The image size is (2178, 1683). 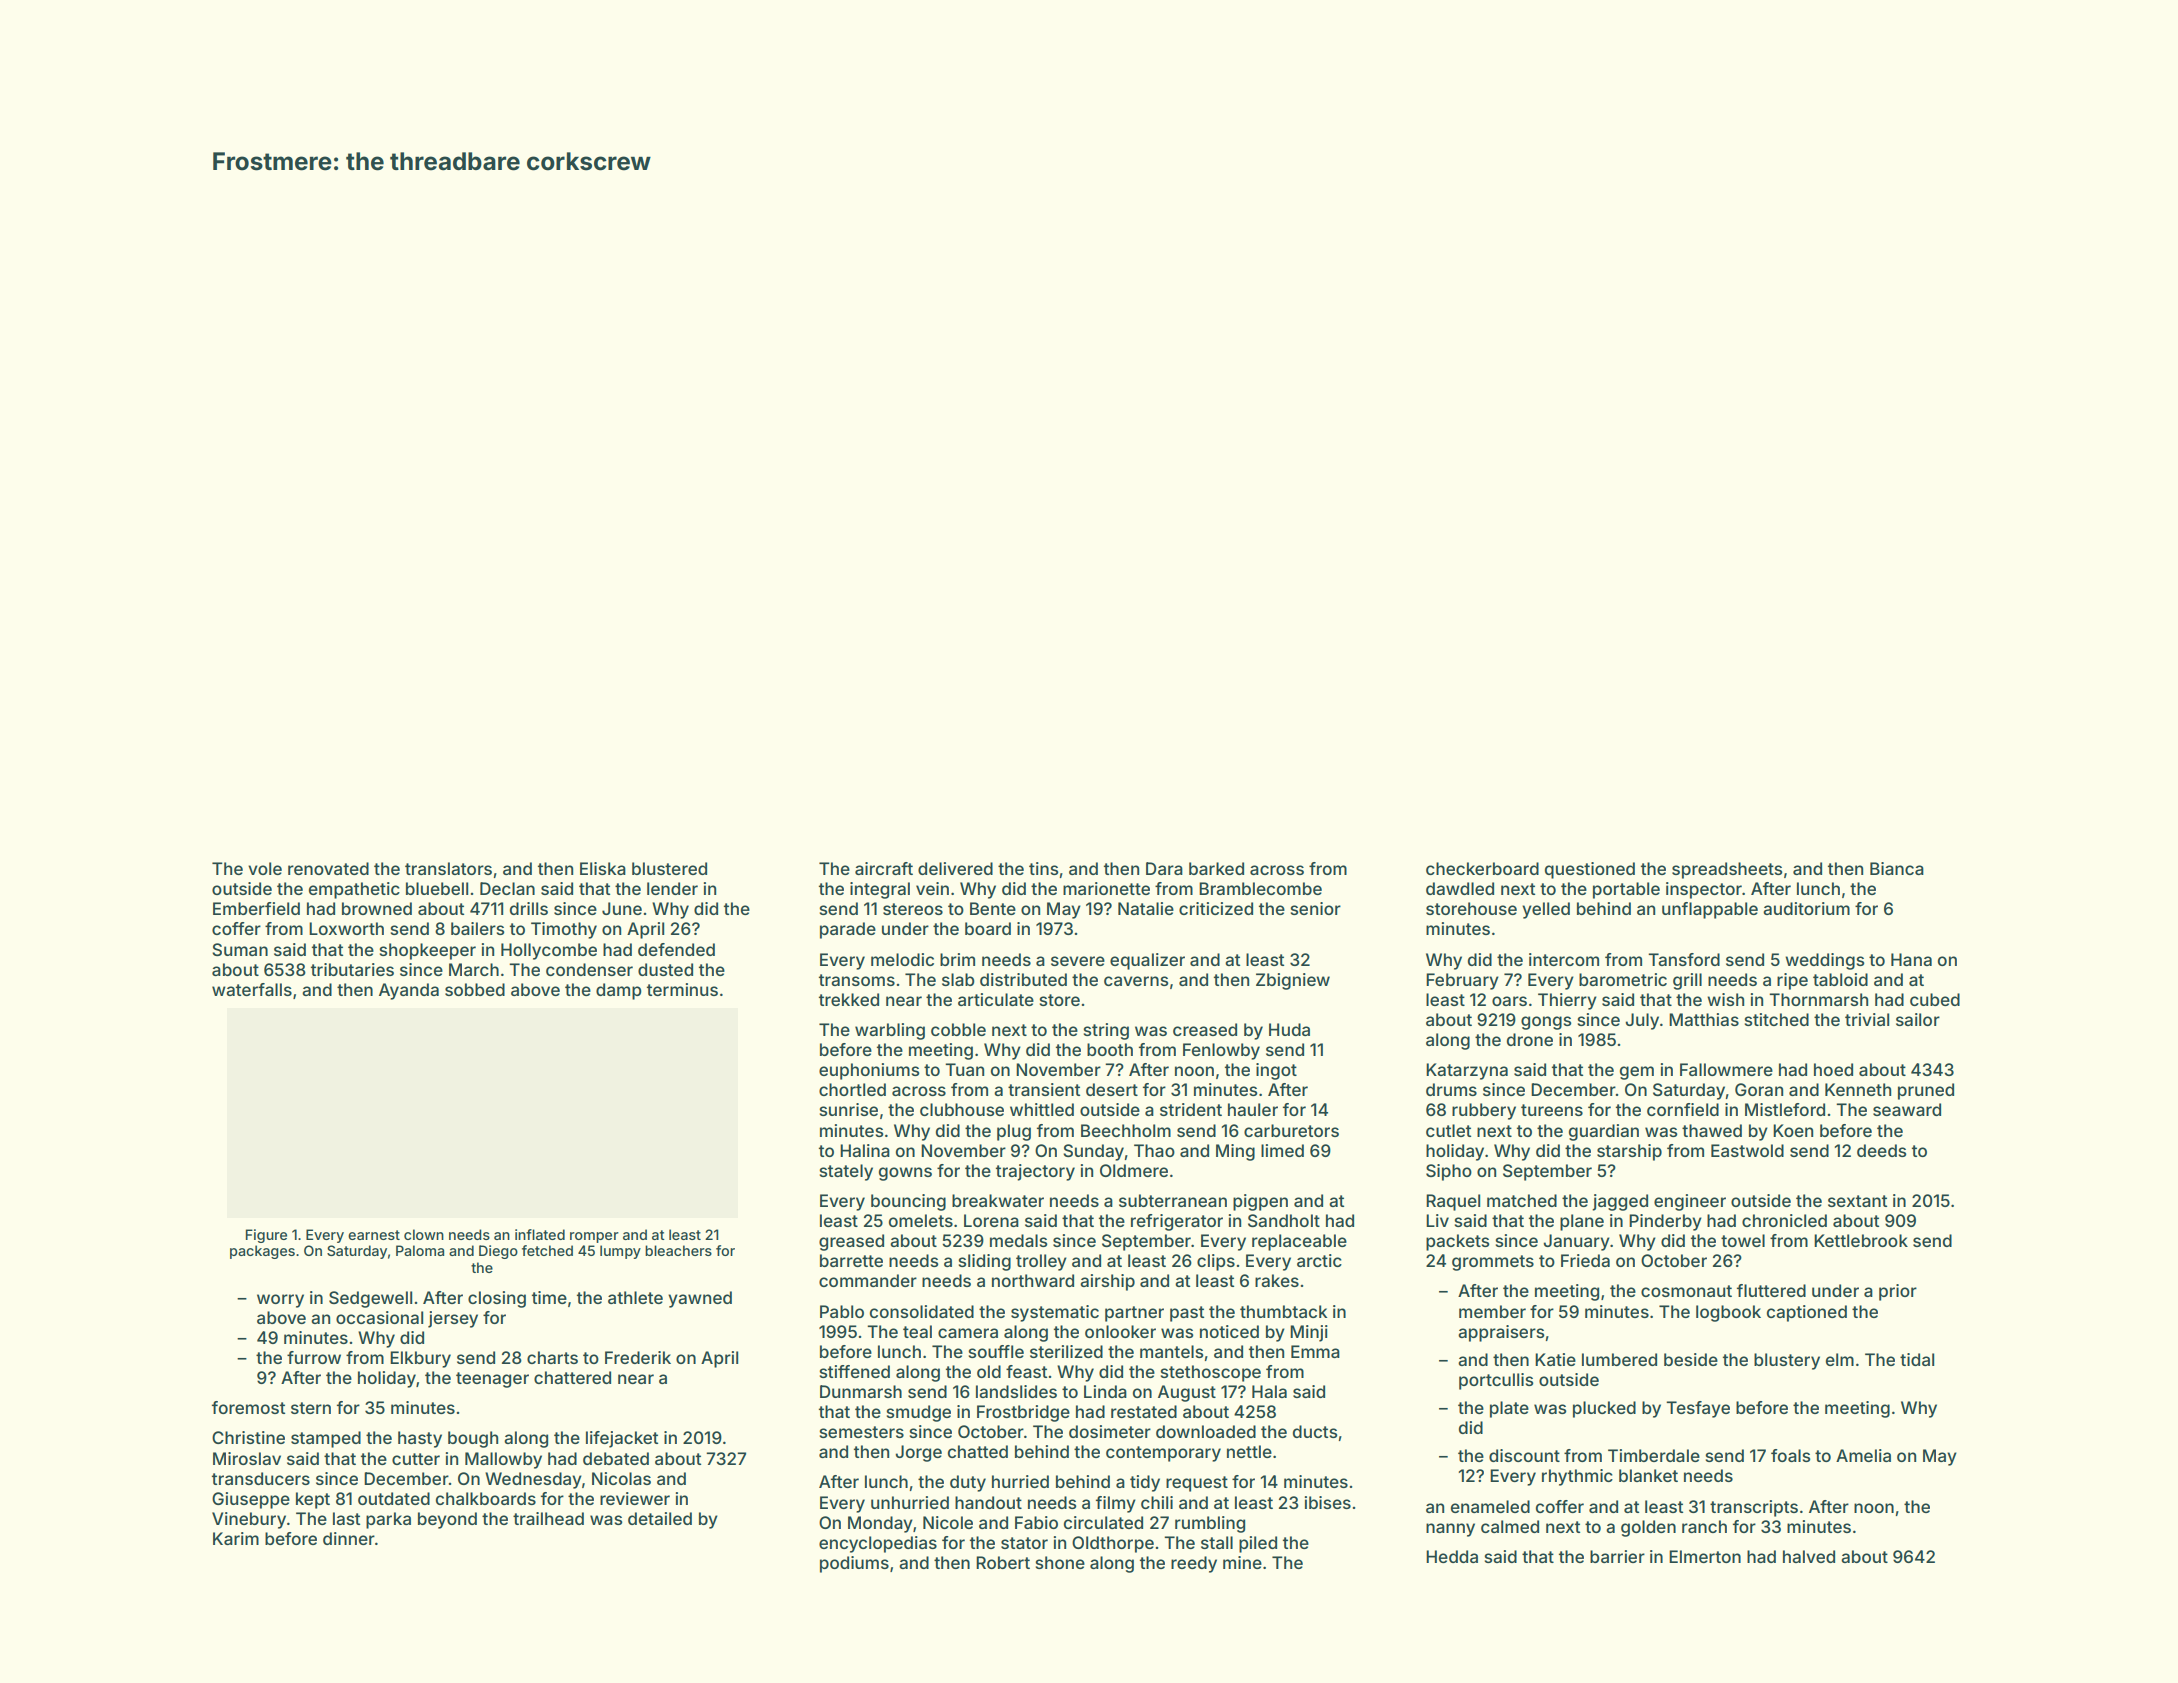 What do you see at coordinates (1897, 868) in the screenshot?
I see `Bianca` at bounding box center [1897, 868].
